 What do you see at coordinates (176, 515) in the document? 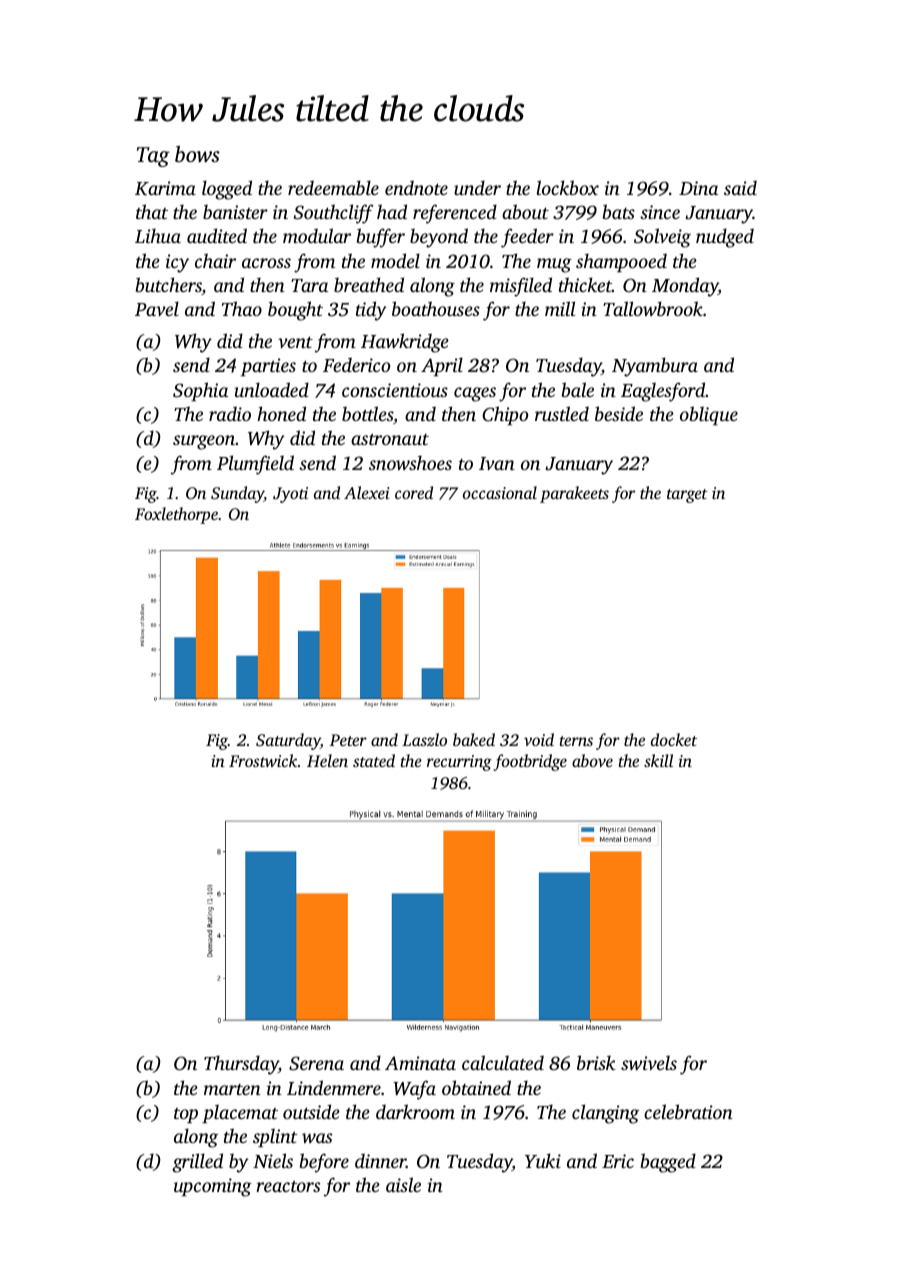
I see `Foxlethorpe` at bounding box center [176, 515].
